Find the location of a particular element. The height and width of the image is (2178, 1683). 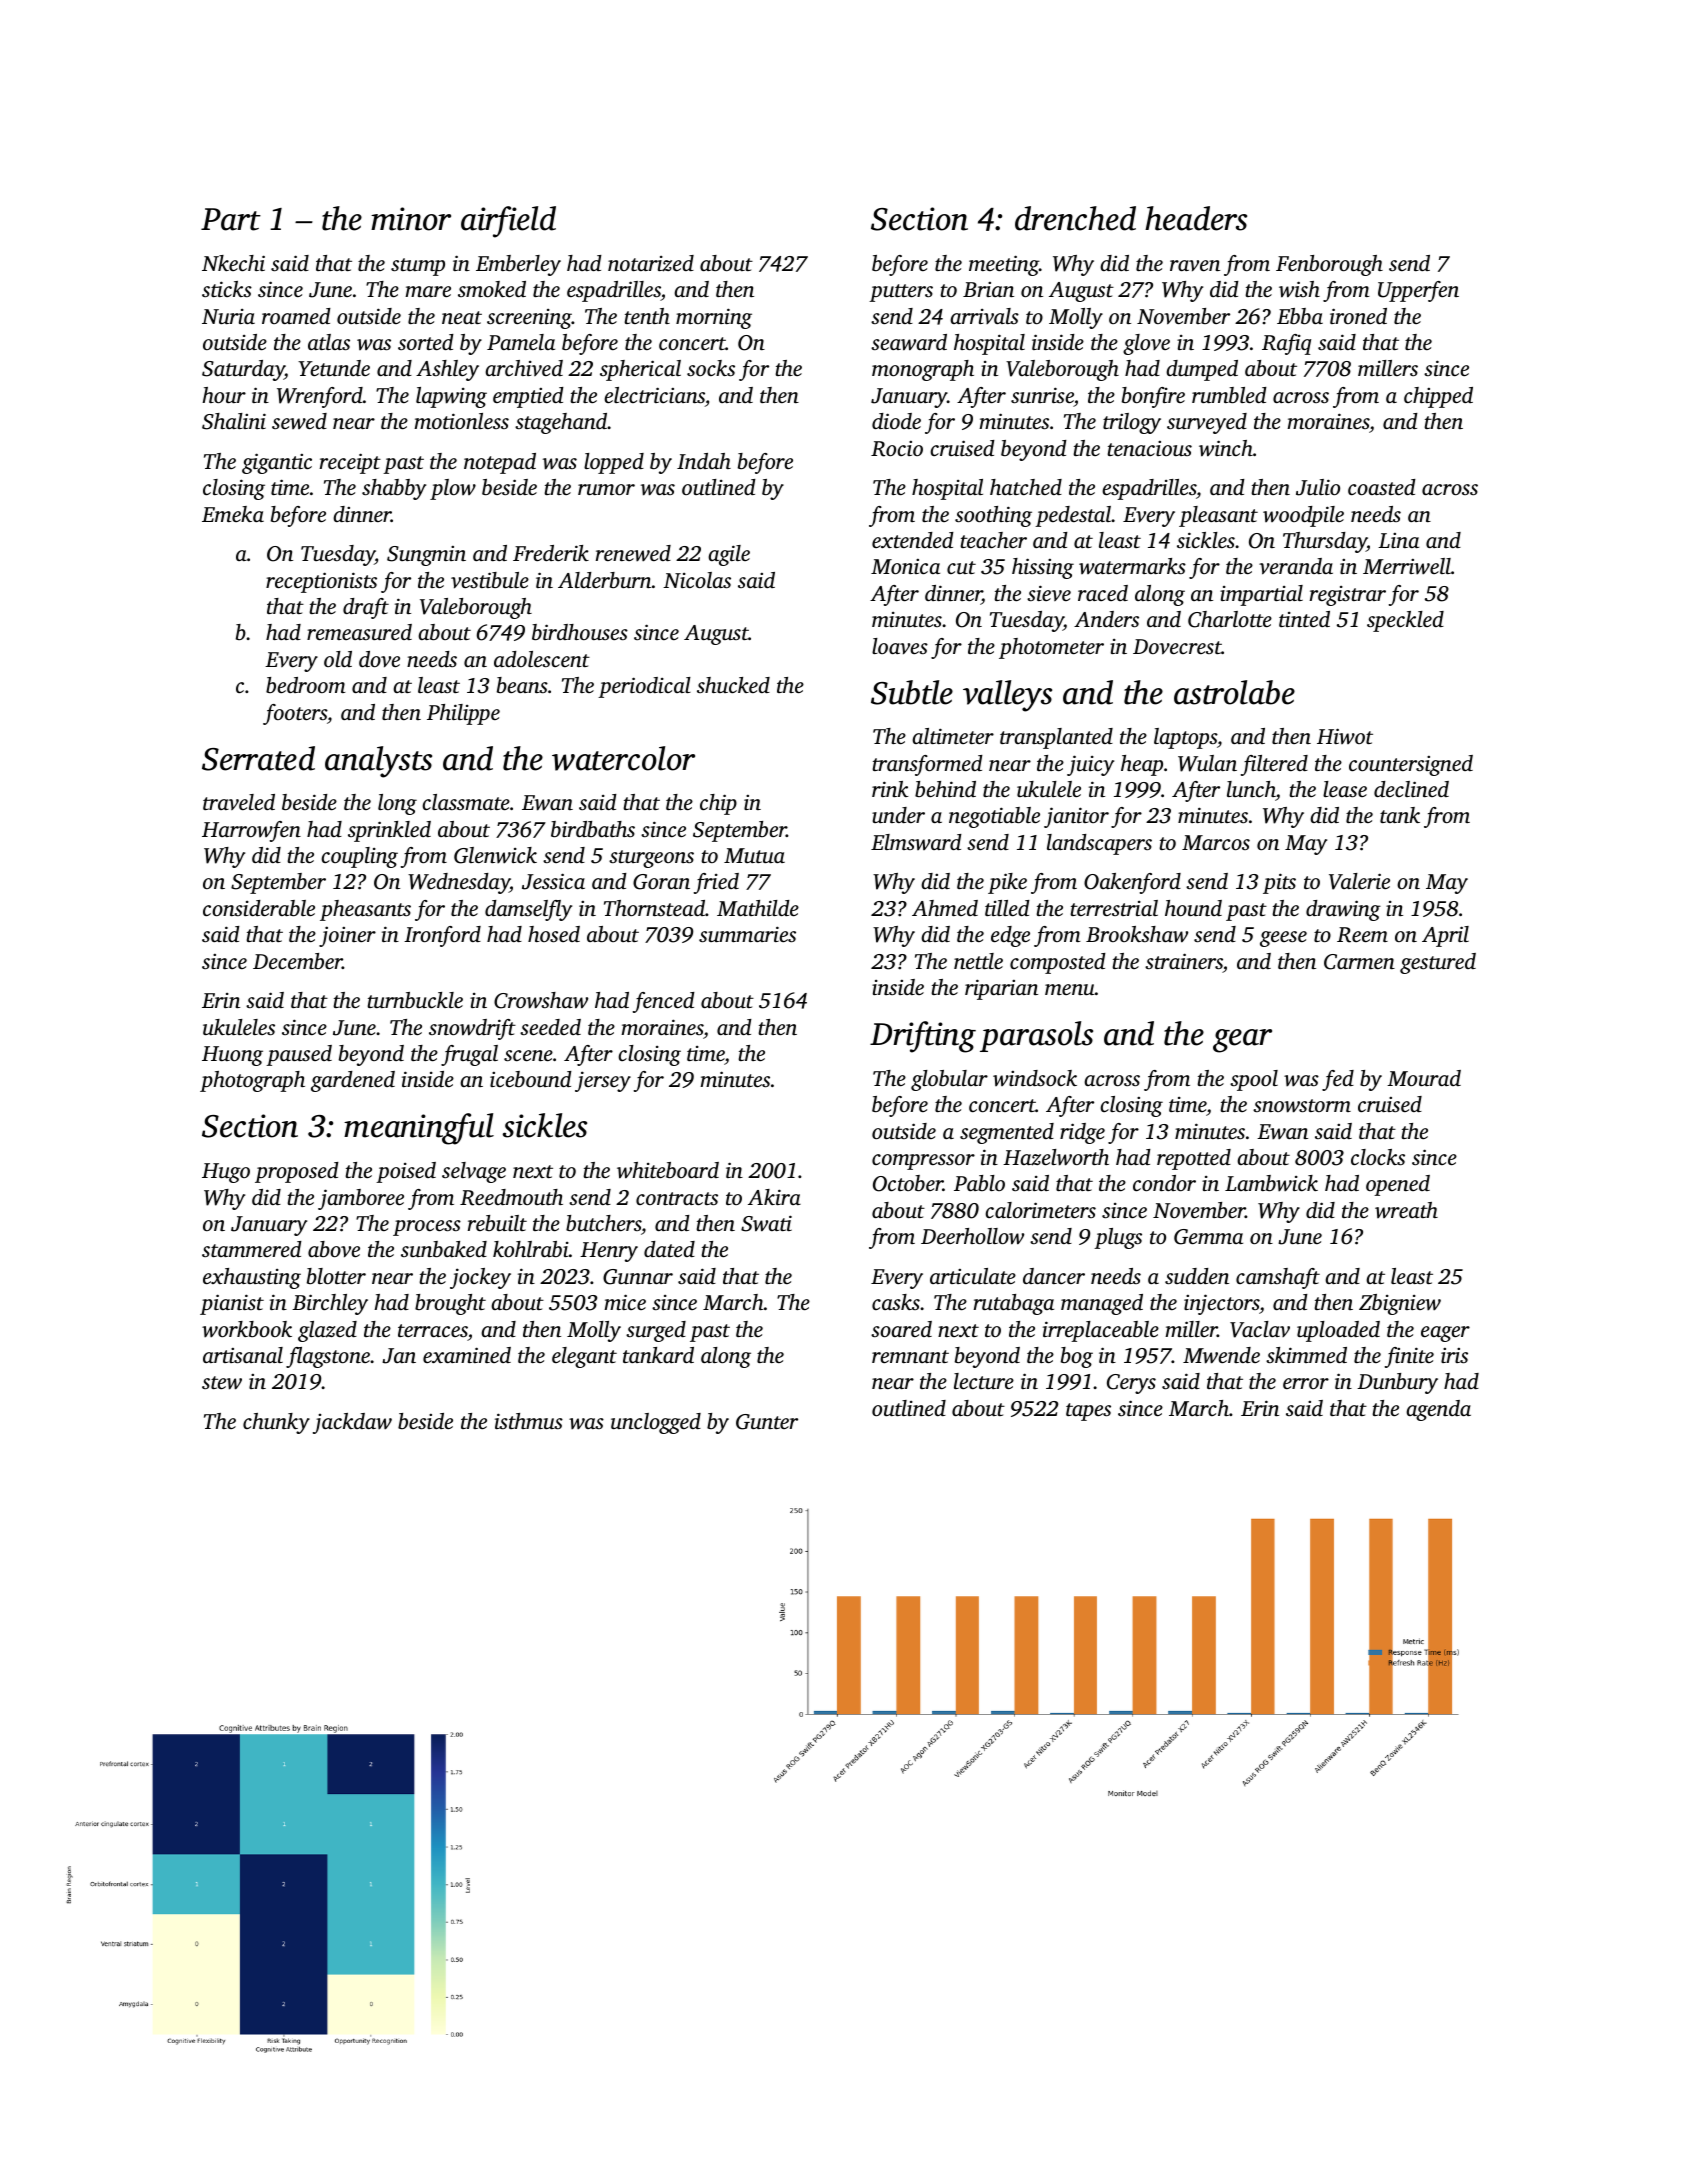

Rafiq is located at coordinates (1286, 344).
